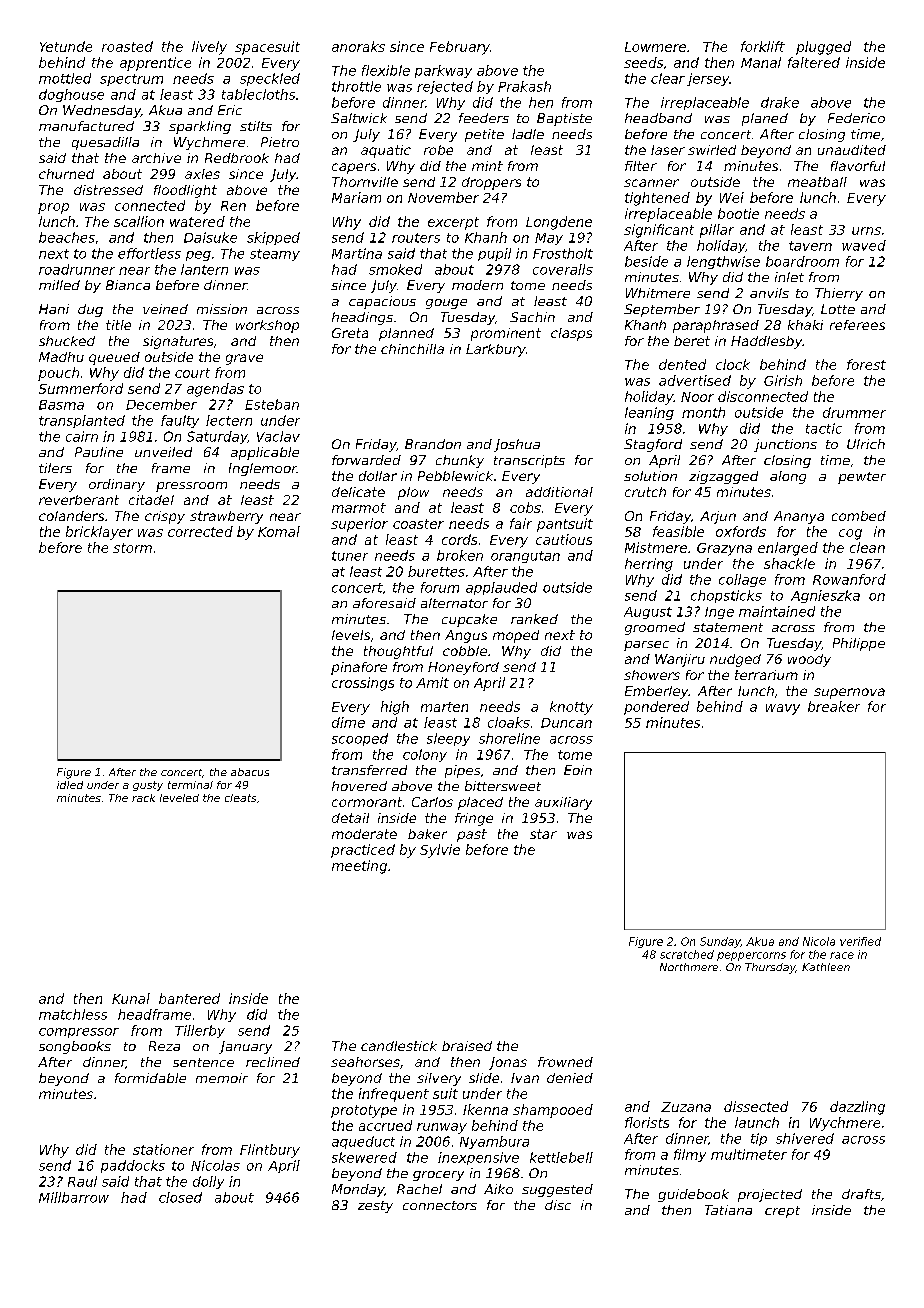 Image resolution: width=924 pixels, height=1308 pixels. Describe the element at coordinates (571, 708) in the screenshot. I see `knotty` at that location.
